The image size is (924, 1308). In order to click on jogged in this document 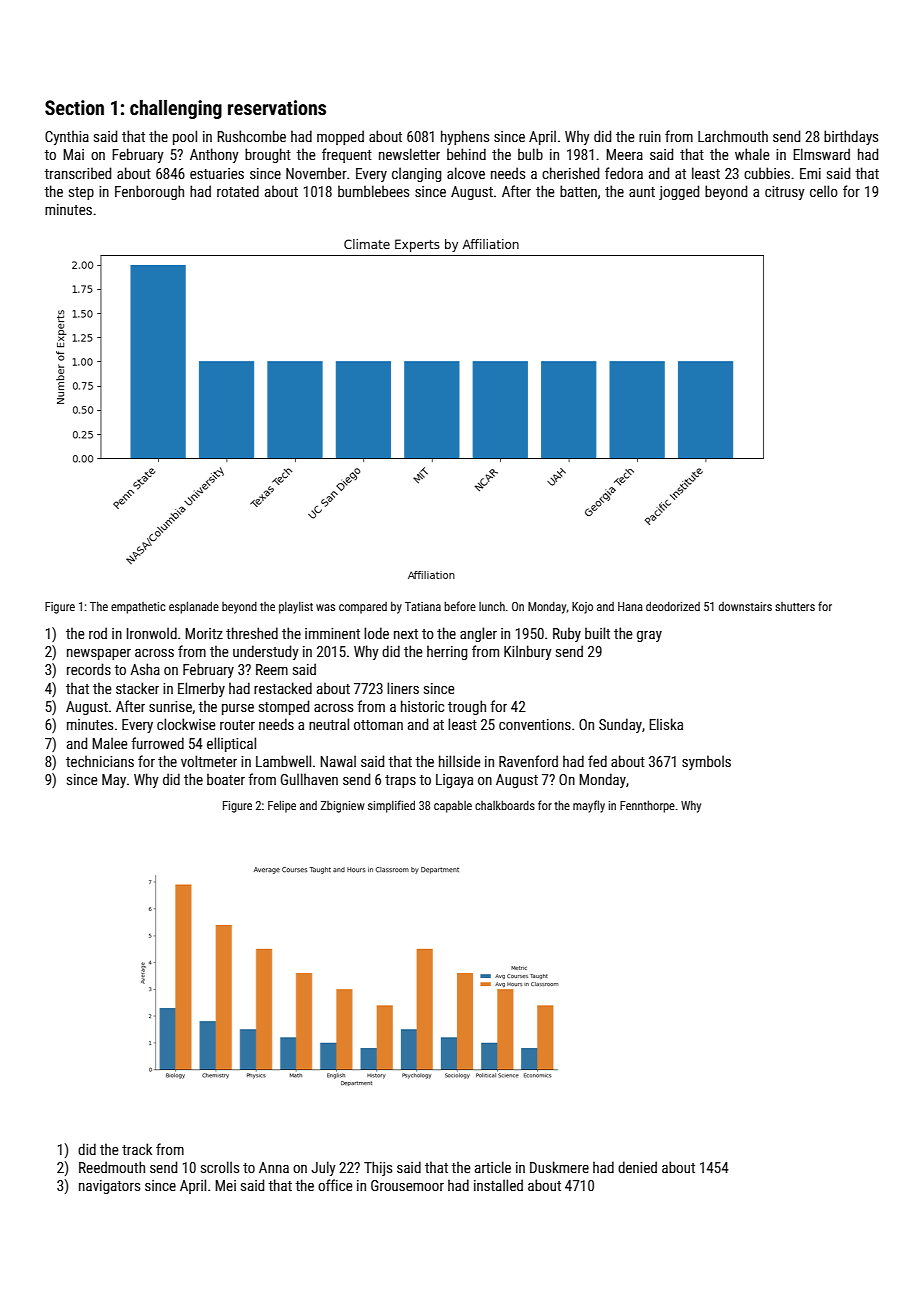, I will do `click(679, 192)`.
